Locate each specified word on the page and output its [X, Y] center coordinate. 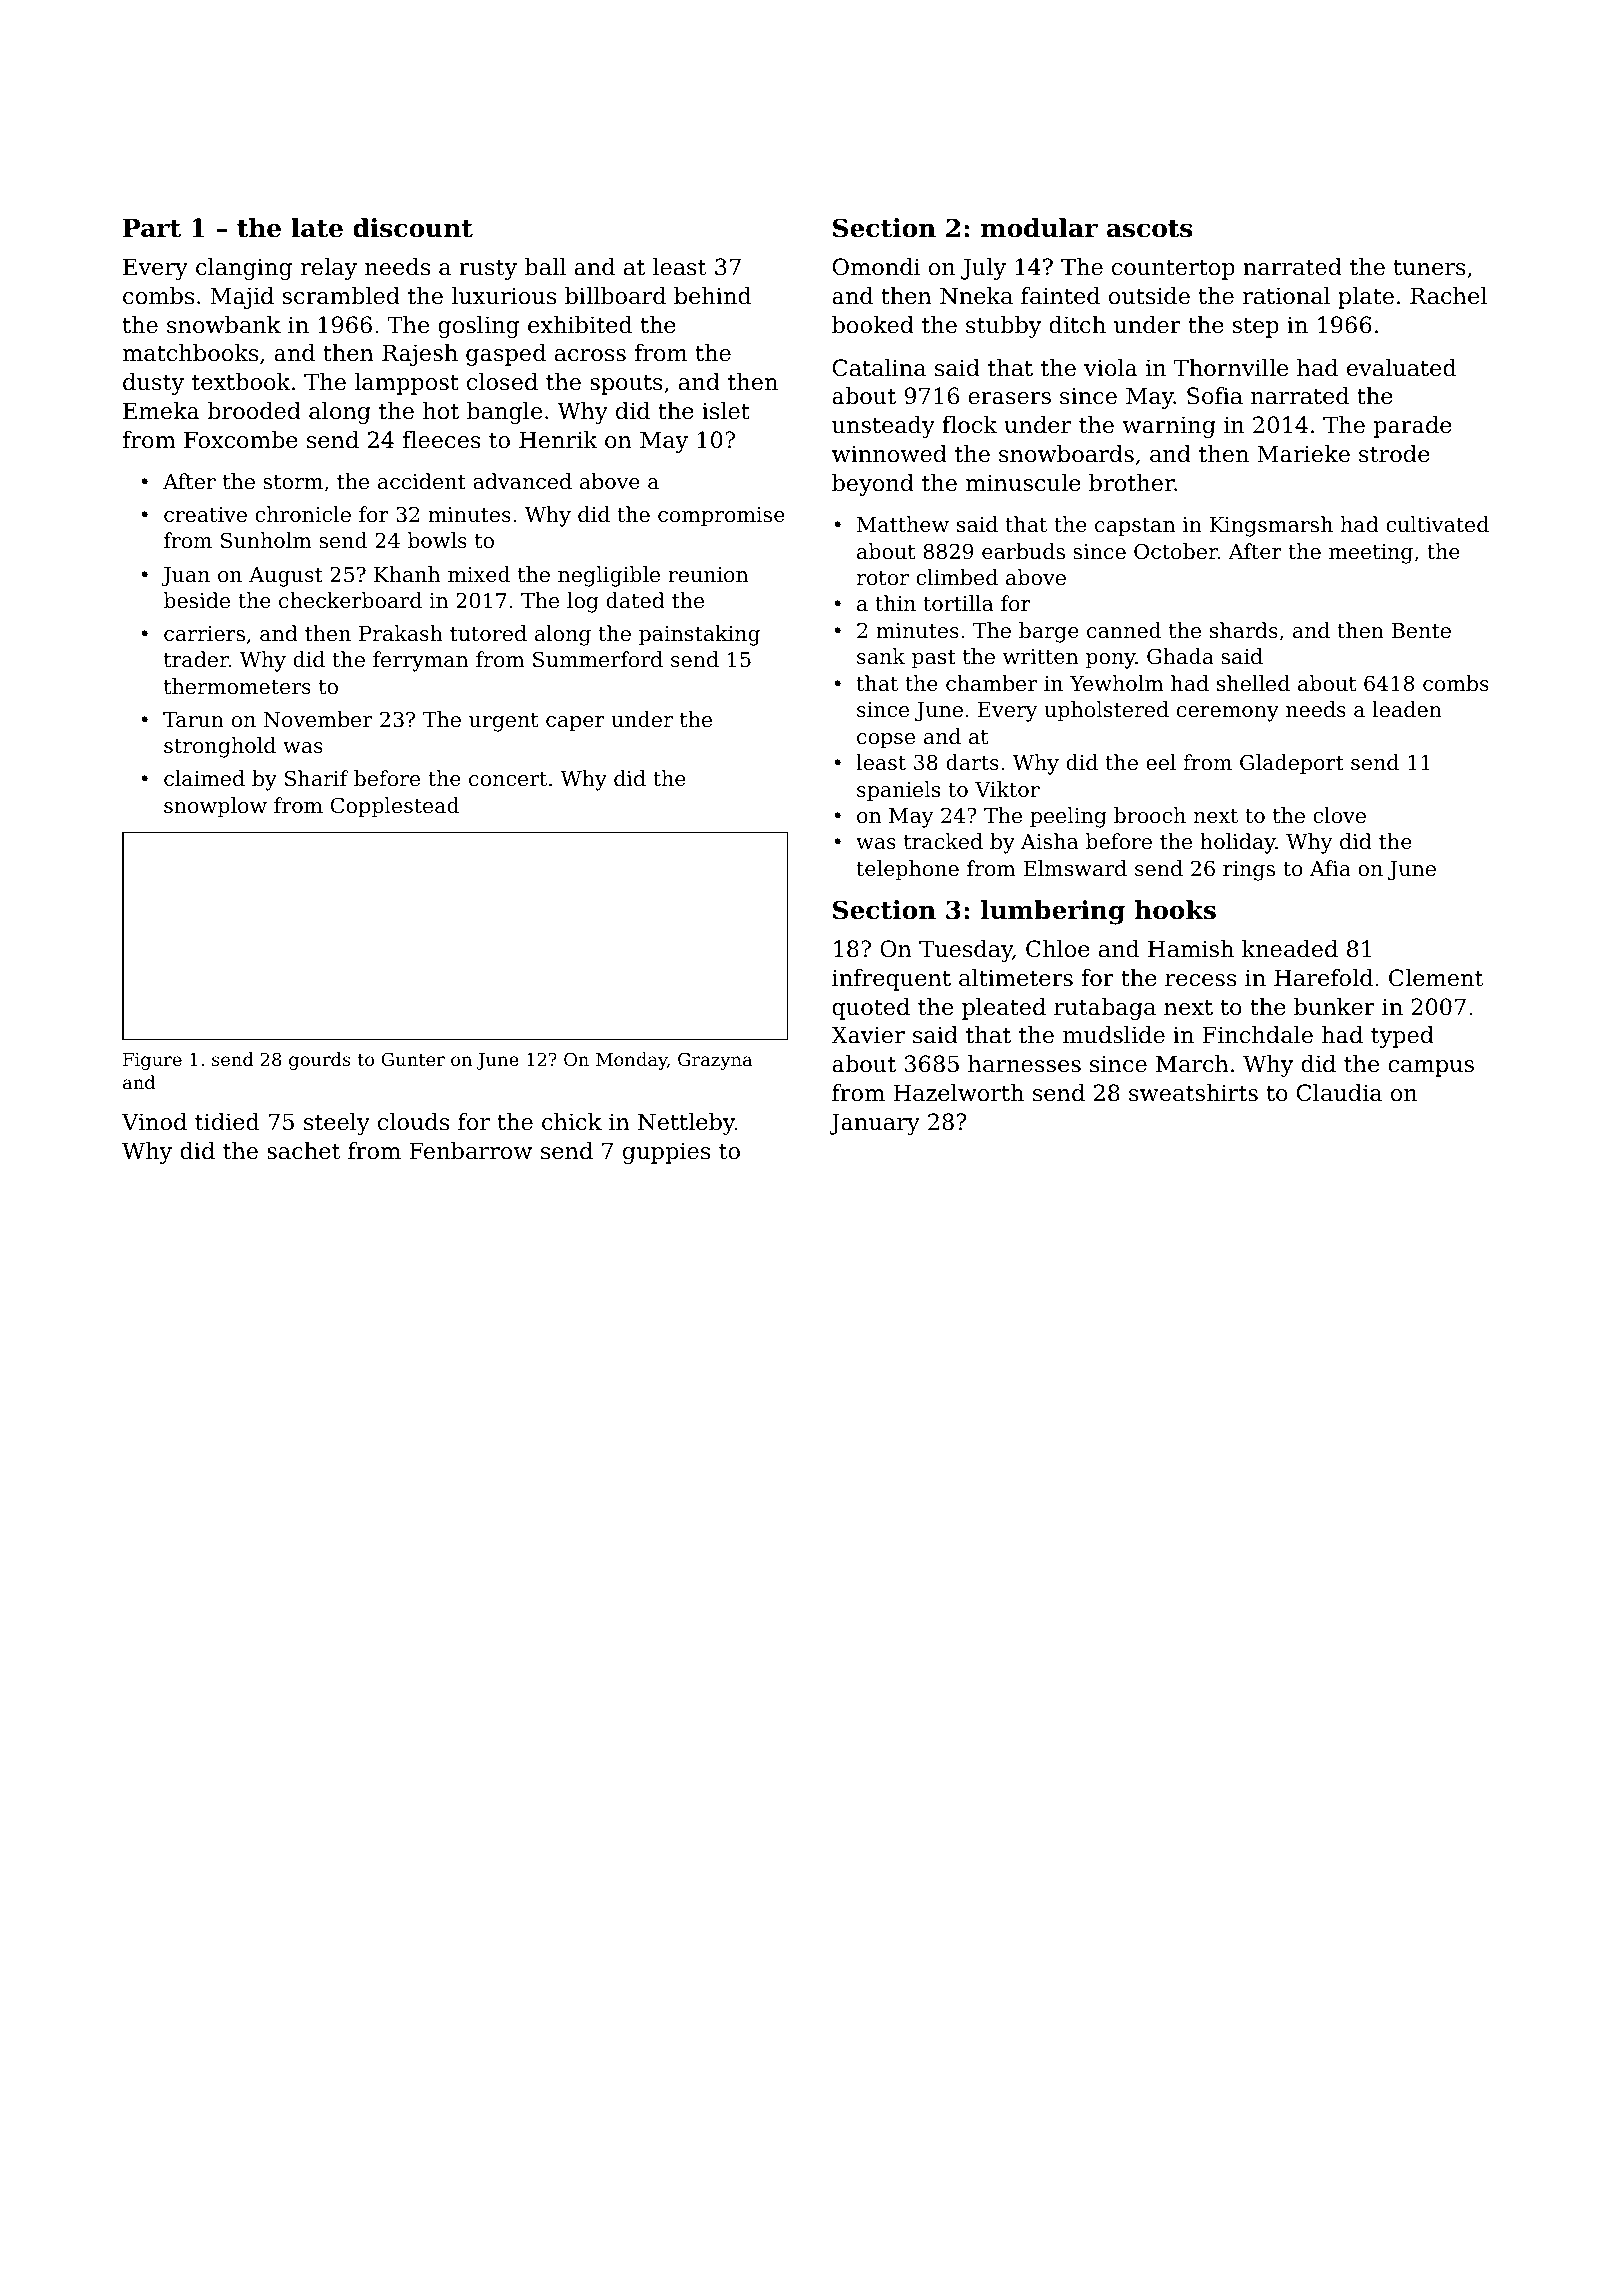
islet [726, 411]
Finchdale [1257, 1035]
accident [422, 481]
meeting [1371, 554]
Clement [1436, 978]
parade [1413, 427]
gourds [320, 1061]
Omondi [876, 267]
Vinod [154, 1122]
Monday [631, 1061]
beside [197, 600]
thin [895, 603]
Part [152, 228]
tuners [1430, 267]
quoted [871, 1009]
